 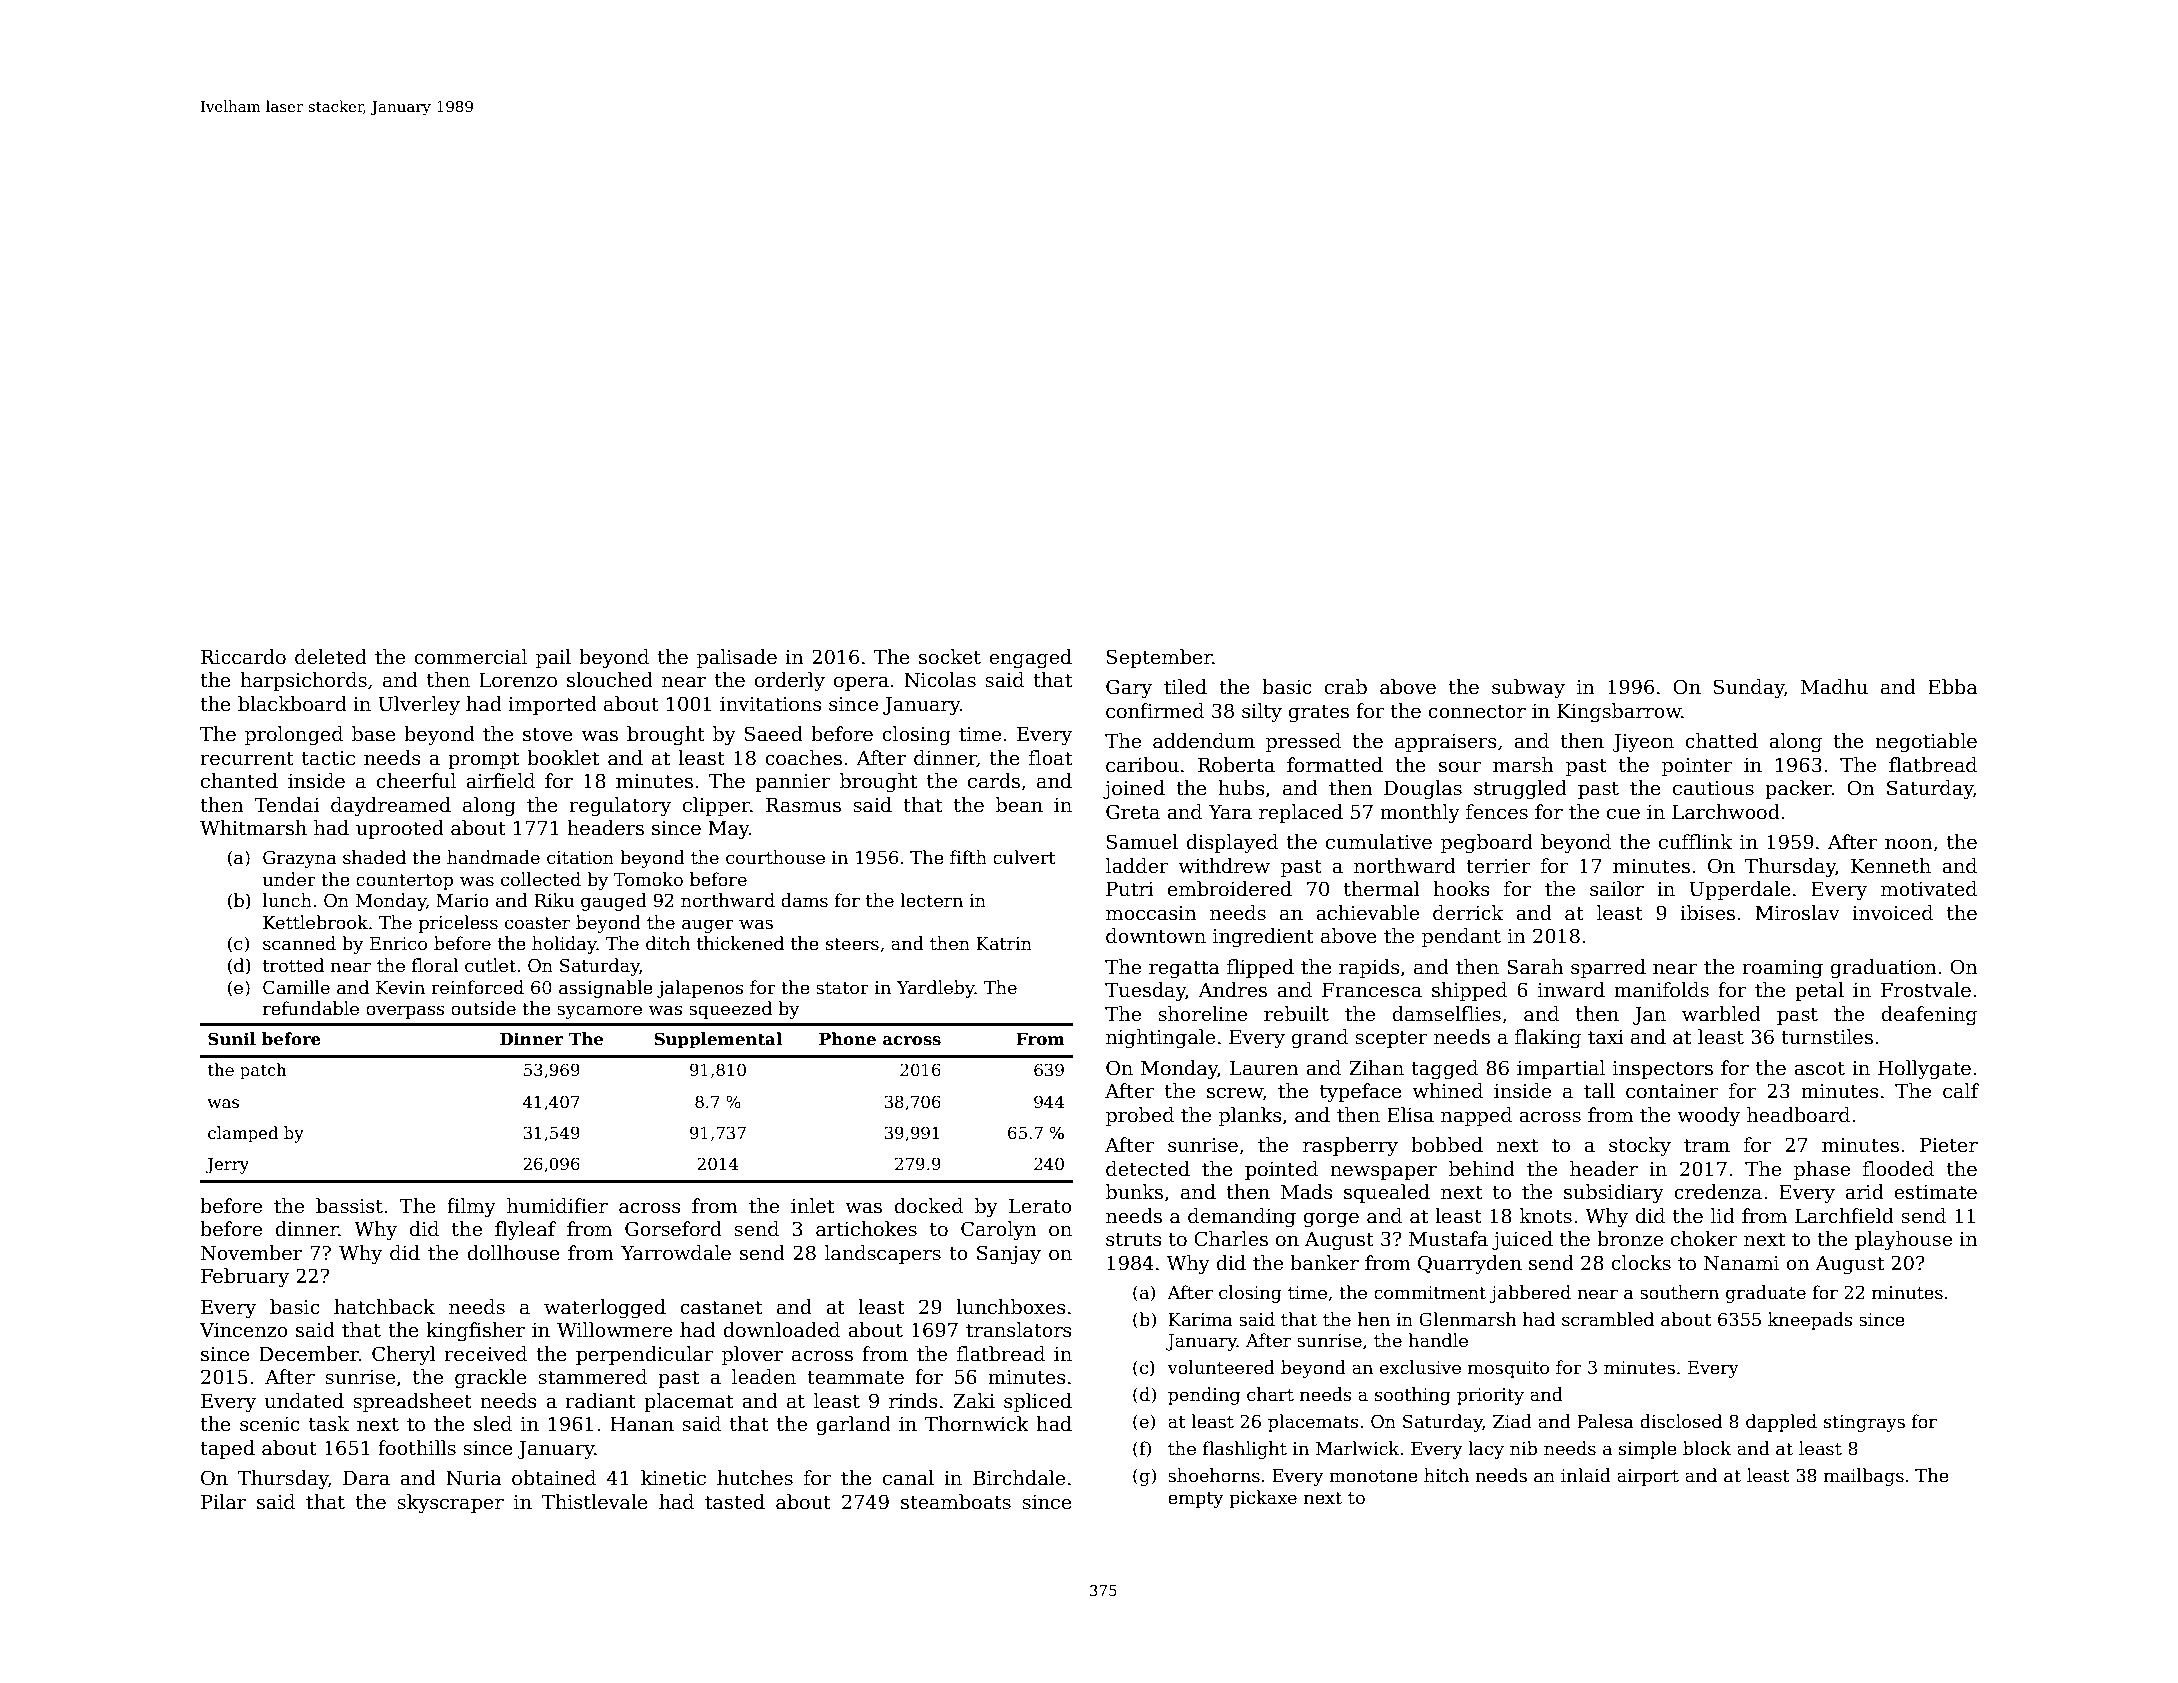 What do you see at coordinates (1200, 1320) in the screenshot?
I see `Karima` at bounding box center [1200, 1320].
